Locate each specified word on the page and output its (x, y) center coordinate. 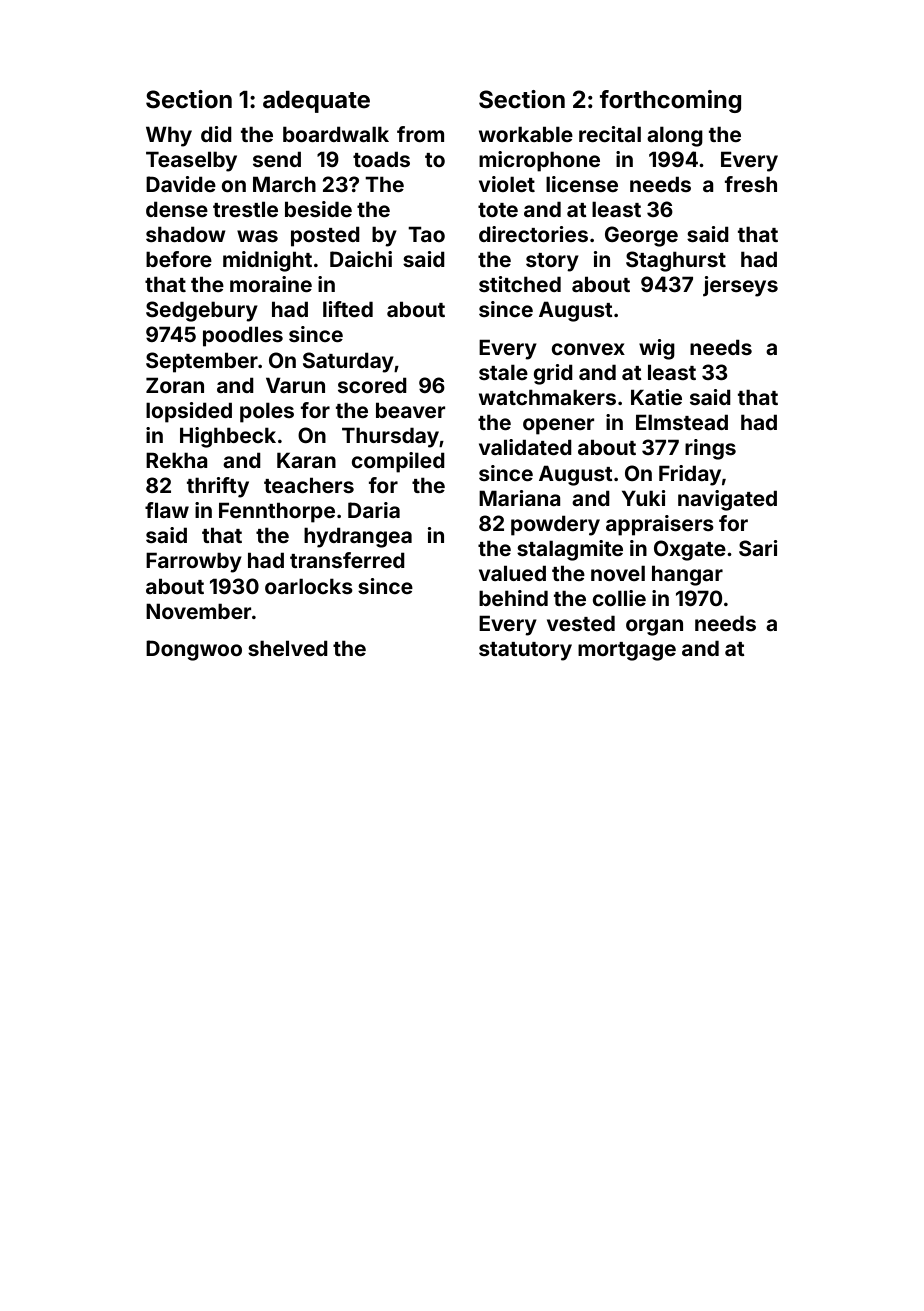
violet (507, 184)
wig (657, 349)
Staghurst (676, 261)
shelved (288, 648)
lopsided (189, 412)
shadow (186, 234)
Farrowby (194, 562)
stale (503, 372)
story (552, 262)
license (582, 184)
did (216, 134)
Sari (758, 548)
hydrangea (358, 537)
